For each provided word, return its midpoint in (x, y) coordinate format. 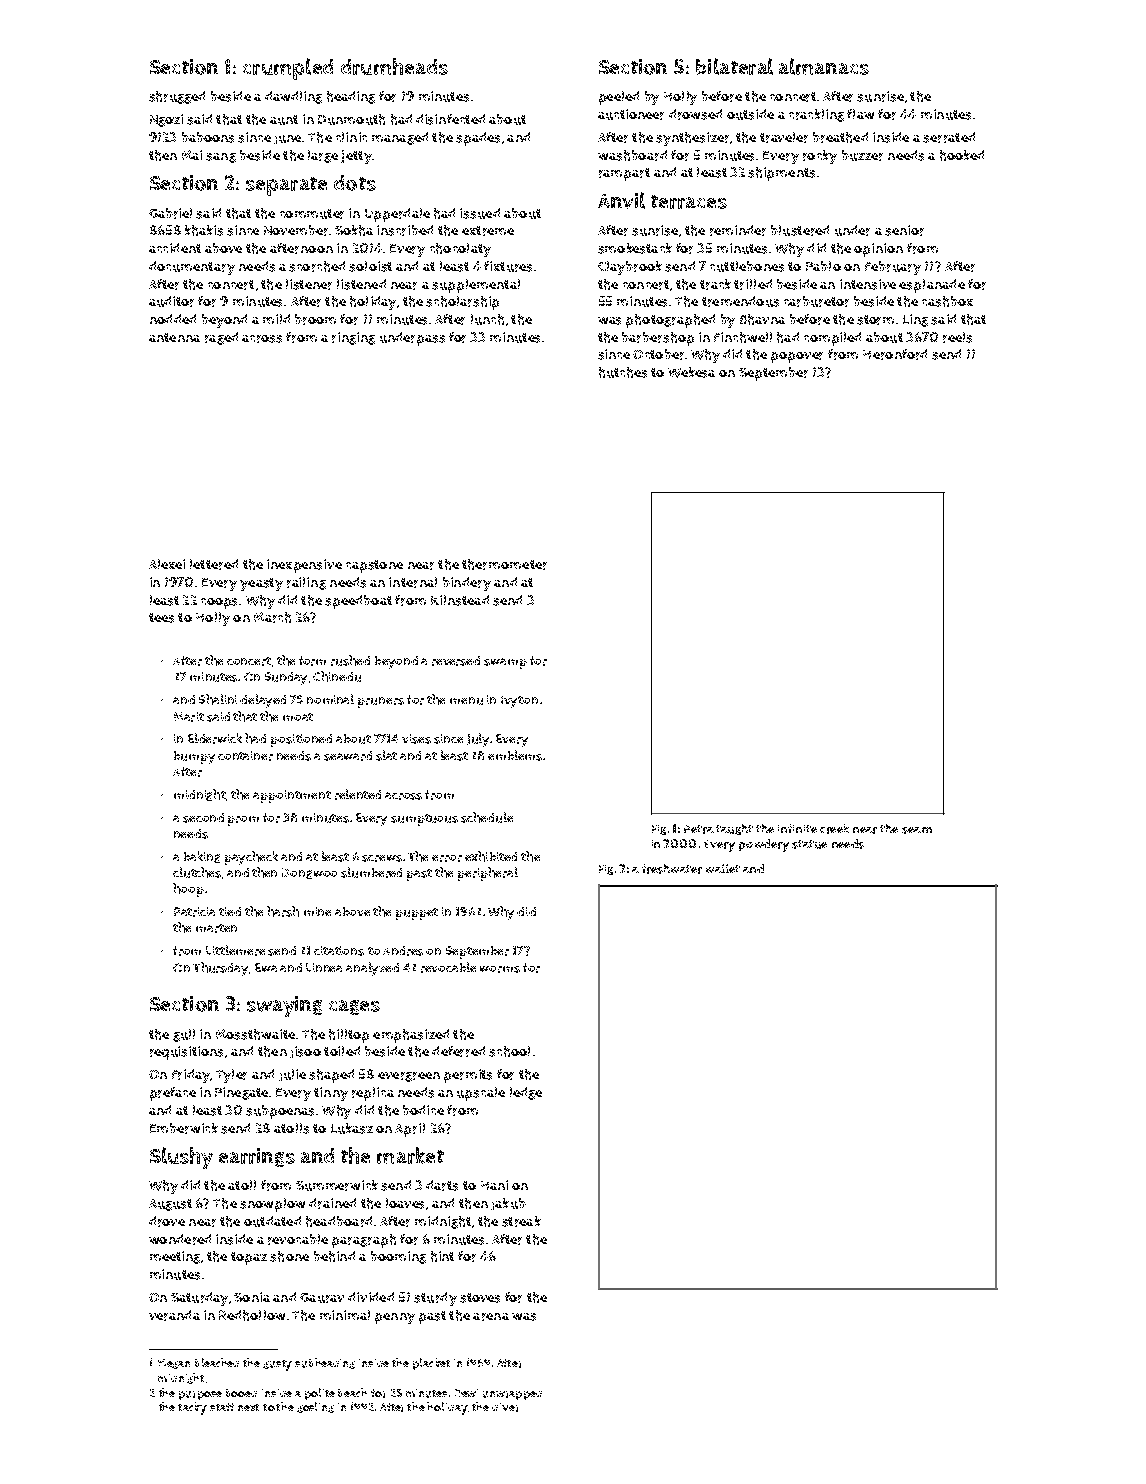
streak (521, 1221)
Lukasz (352, 1128)
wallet (723, 868)
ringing (353, 338)
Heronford (895, 354)
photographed (670, 321)
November (296, 230)
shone (289, 1256)
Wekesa (691, 372)
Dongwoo (309, 873)
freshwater (672, 869)
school (509, 1051)
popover (797, 357)
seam (917, 830)
